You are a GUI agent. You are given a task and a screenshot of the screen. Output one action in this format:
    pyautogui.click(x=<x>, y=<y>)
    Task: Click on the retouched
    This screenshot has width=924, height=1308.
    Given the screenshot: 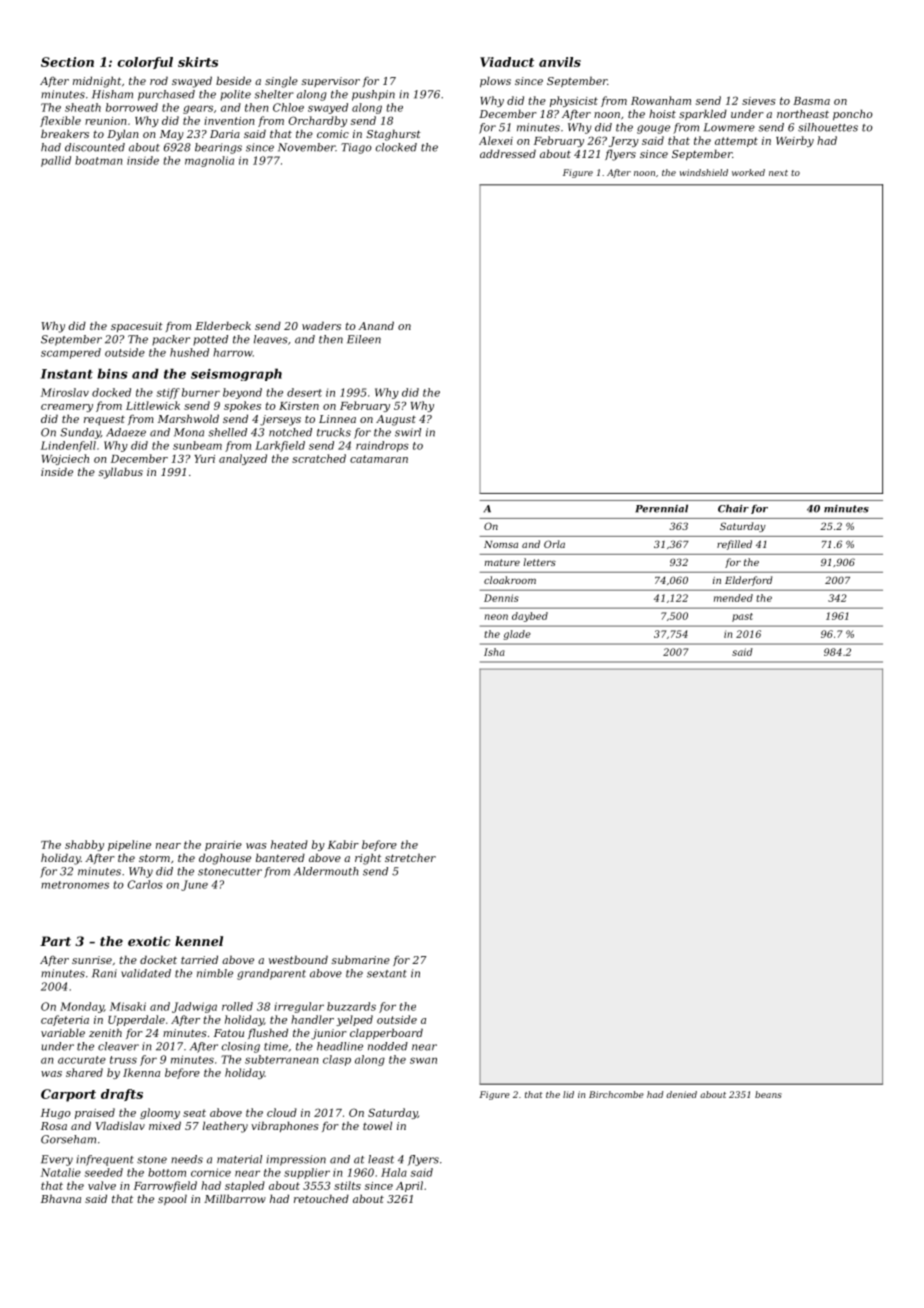 What is the action you would take?
    pyautogui.click(x=321, y=1198)
